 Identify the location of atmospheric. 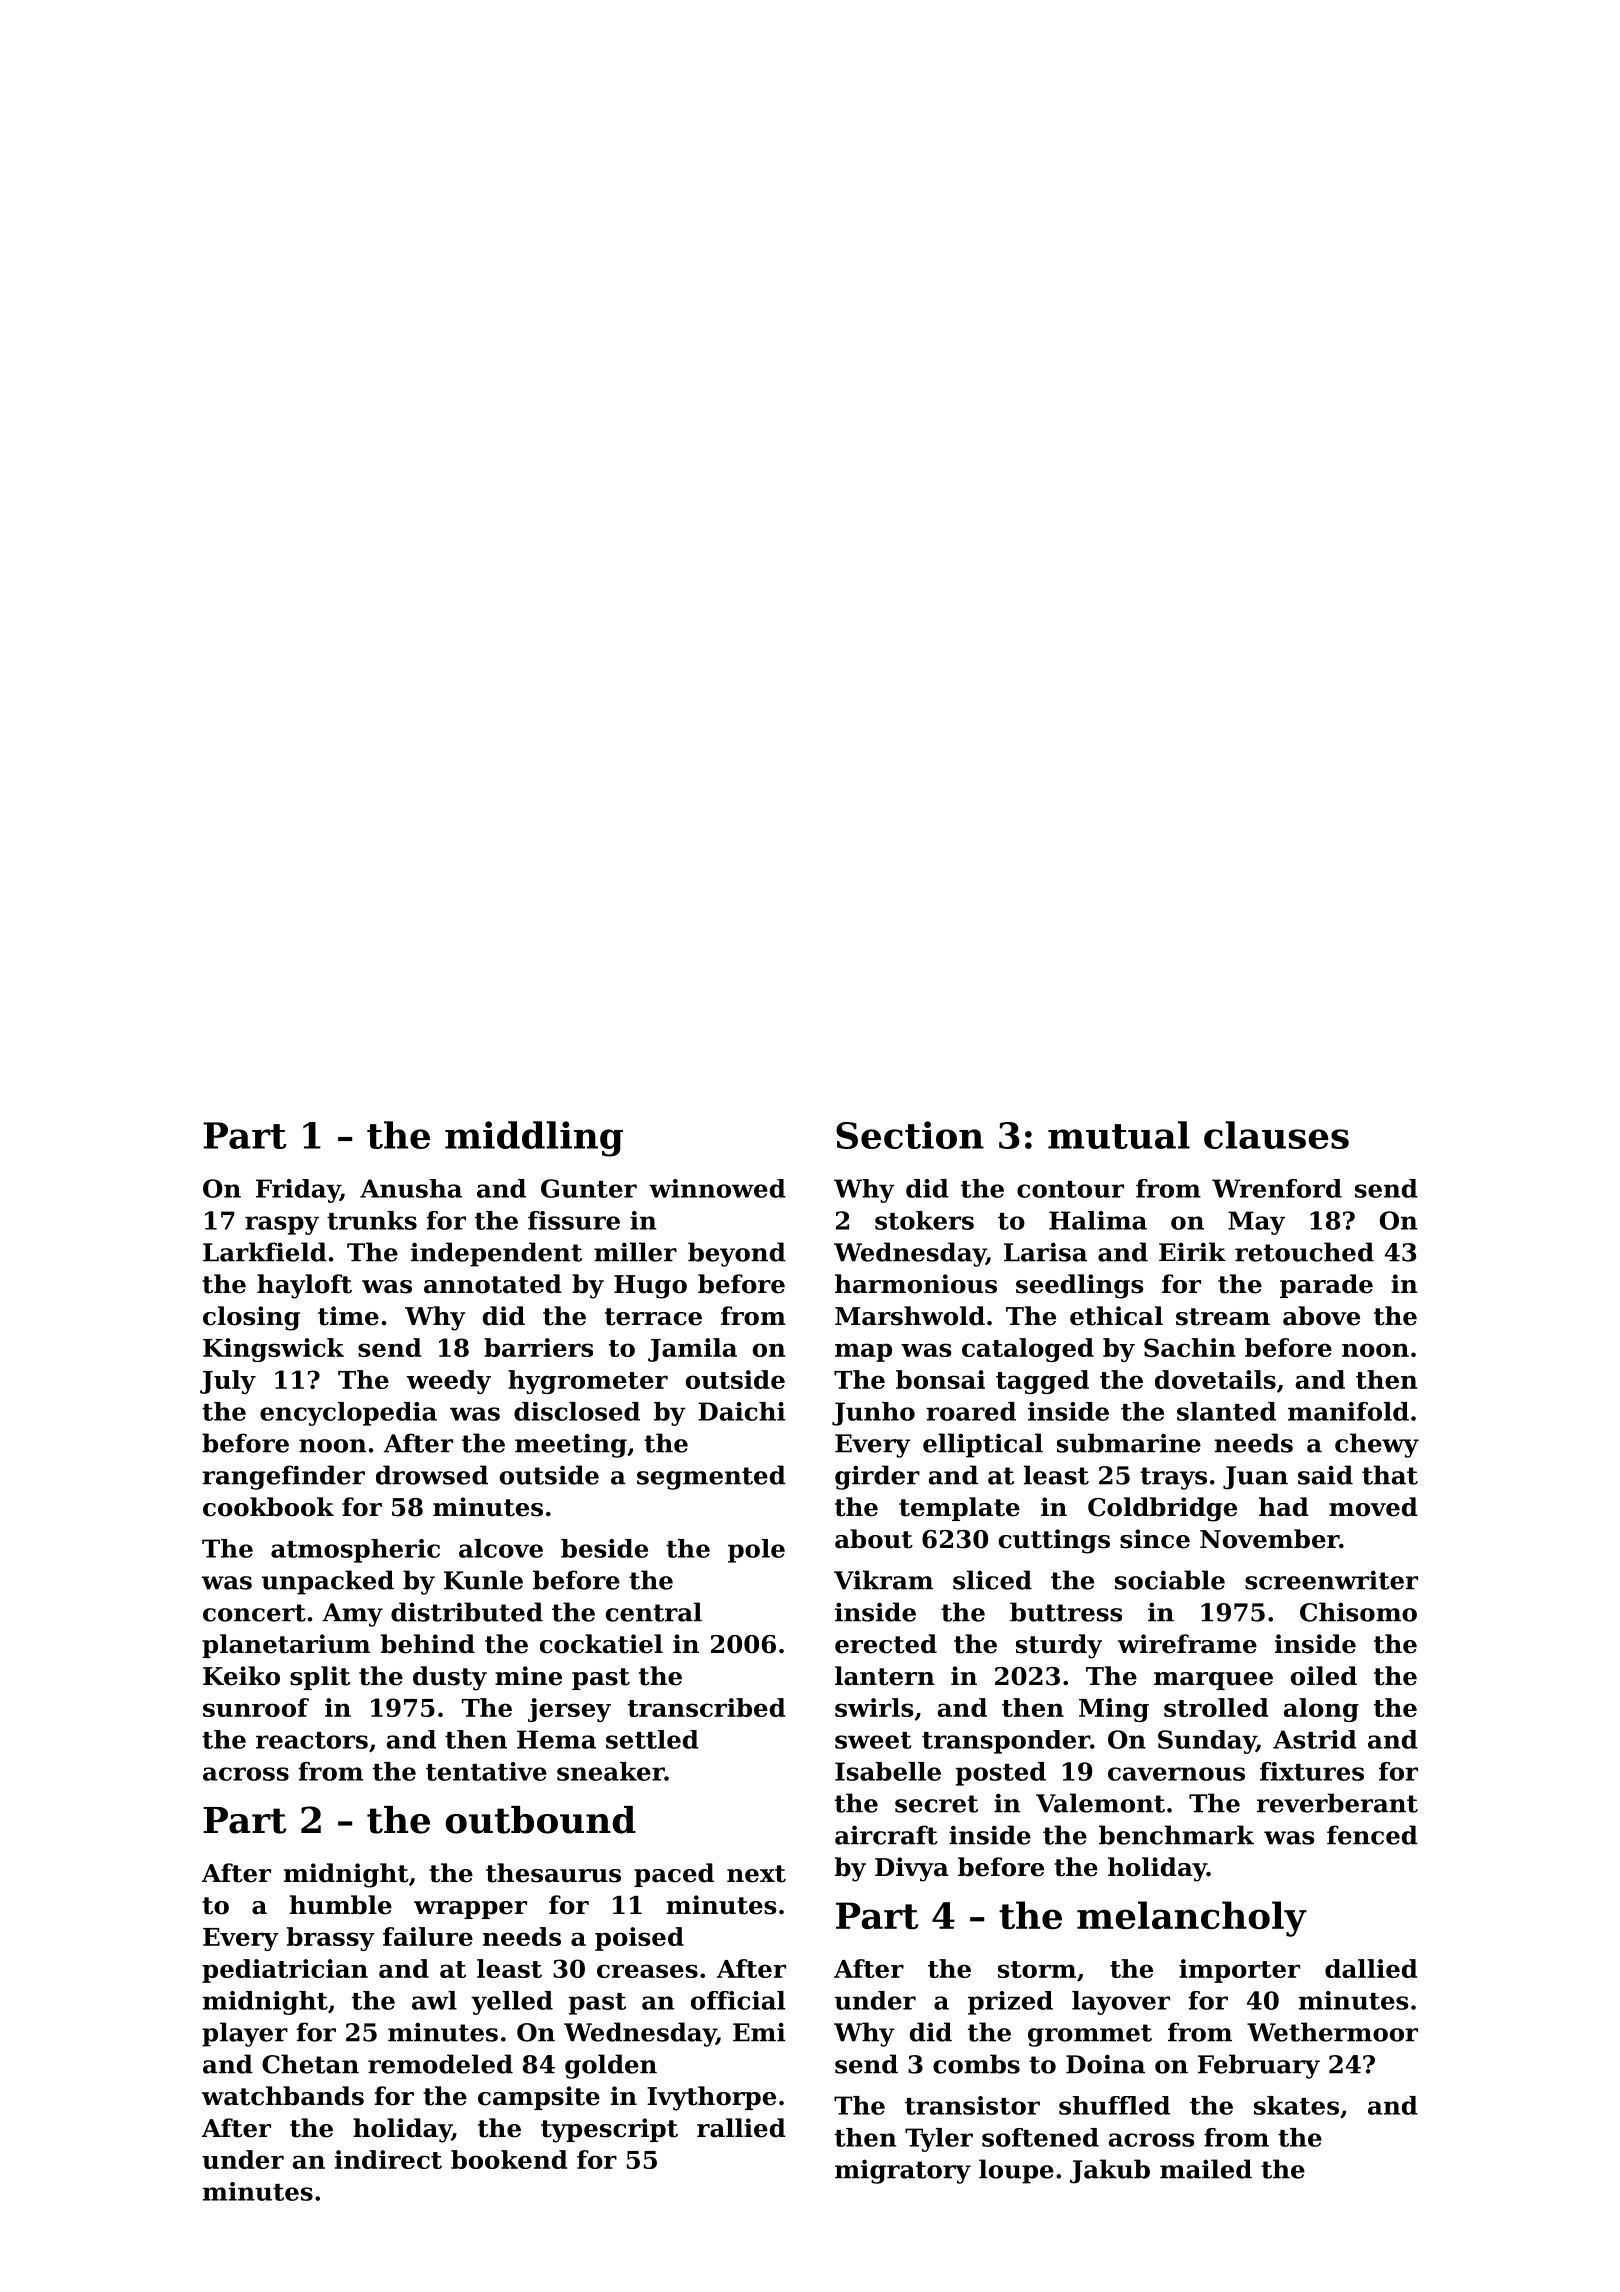
(355, 1551).
